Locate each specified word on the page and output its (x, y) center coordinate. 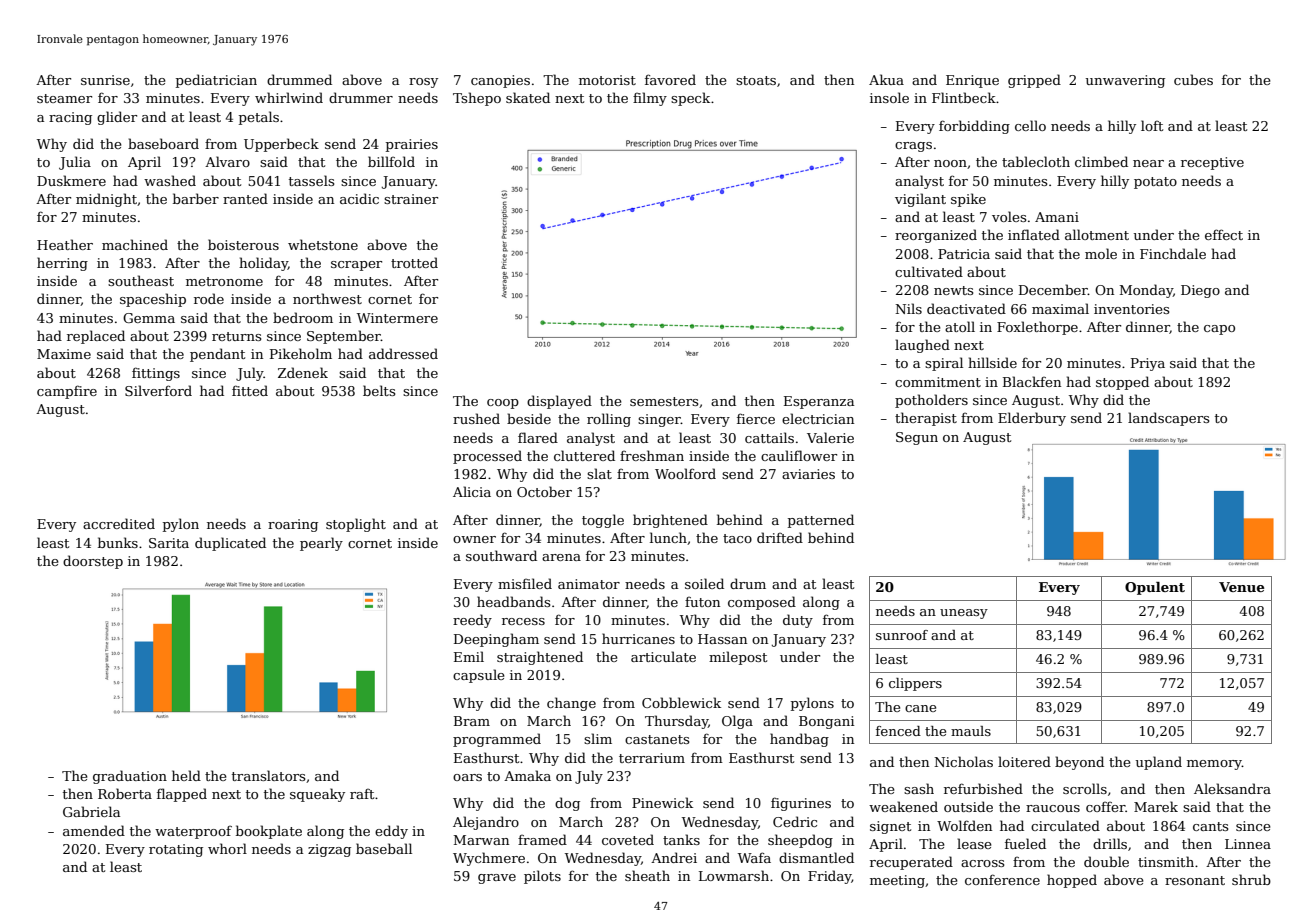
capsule (479, 676)
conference (1002, 879)
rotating (176, 850)
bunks (118, 542)
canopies (500, 81)
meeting (897, 881)
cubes (1193, 79)
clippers (915, 684)
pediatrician (216, 81)
